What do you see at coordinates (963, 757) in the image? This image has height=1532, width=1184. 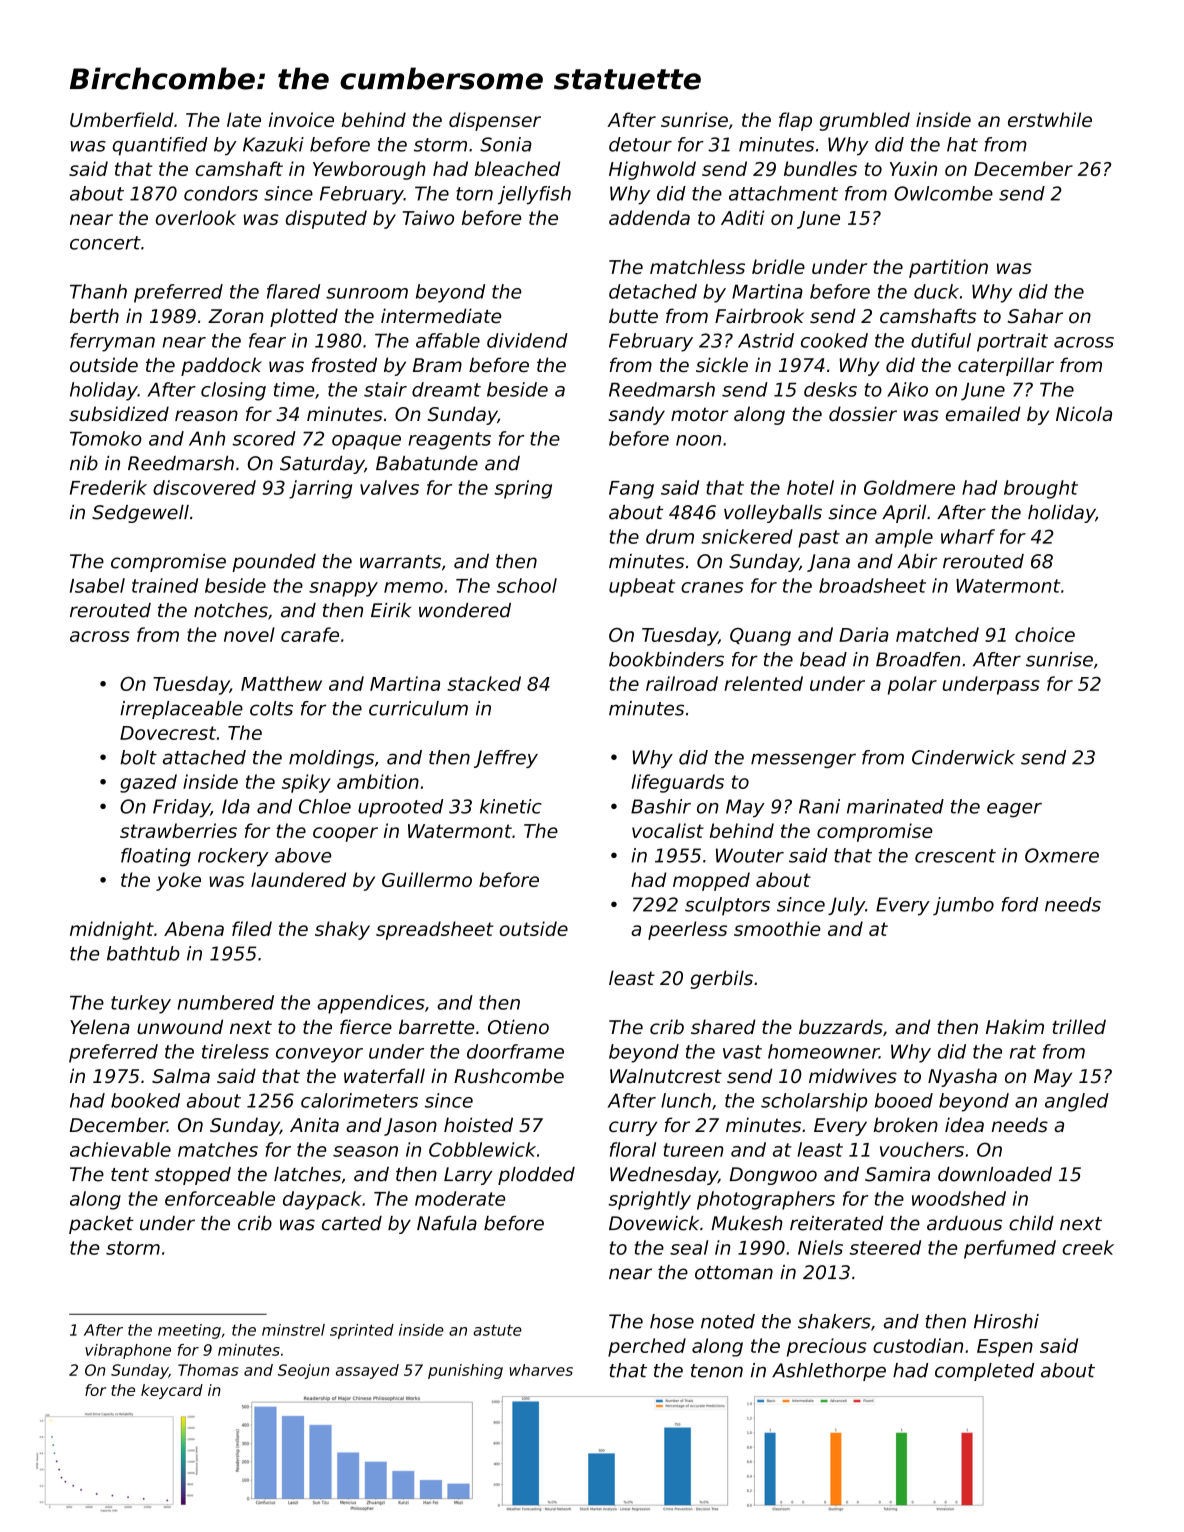 I see `Cinderwick` at bounding box center [963, 757].
